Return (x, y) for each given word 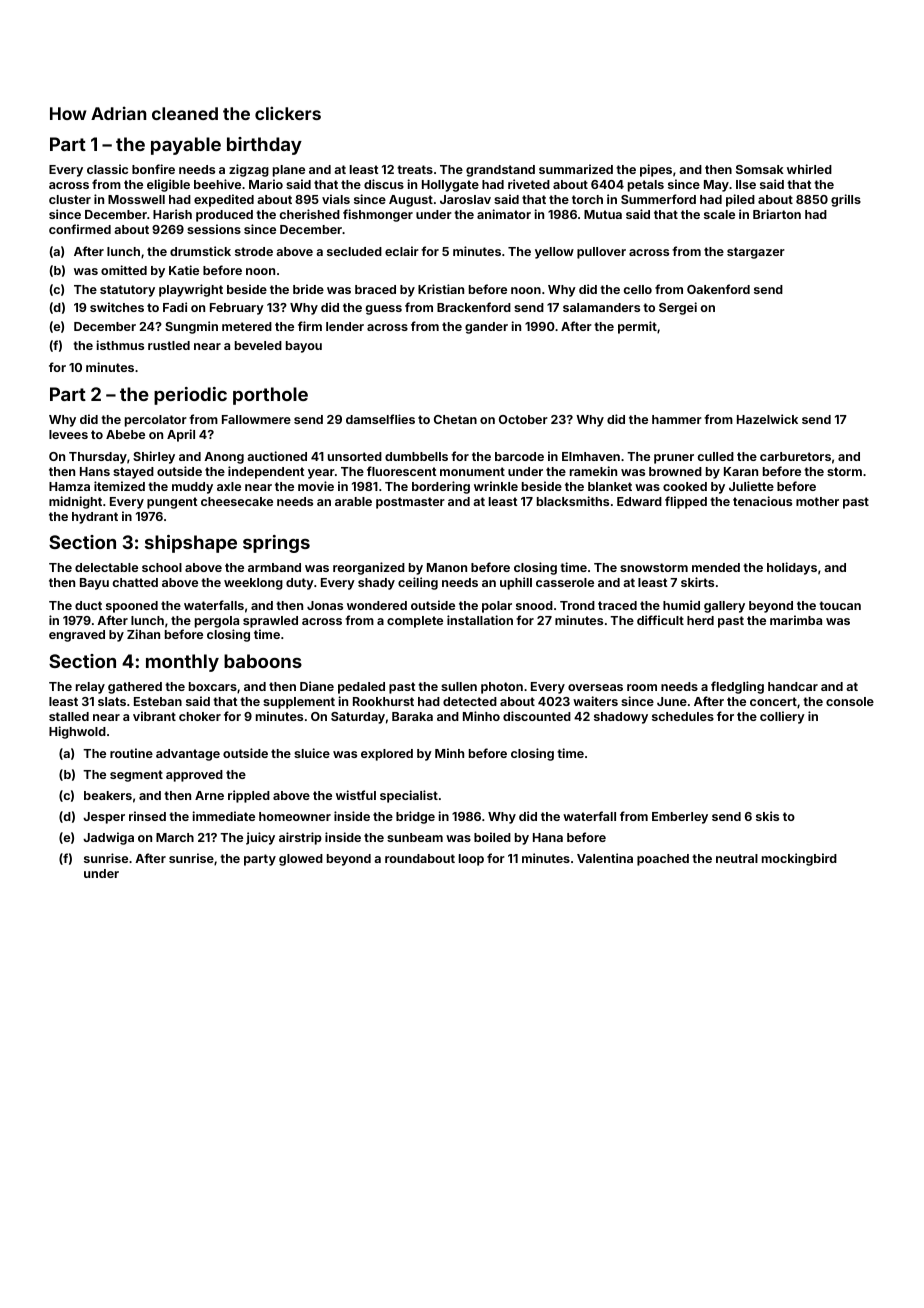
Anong (224, 458)
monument (472, 471)
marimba (796, 620)
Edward (639, 501)
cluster (70, 199)
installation (480, 620)
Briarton (777, 214)
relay (90, 688)
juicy (260, 838)
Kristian (441, 289)
